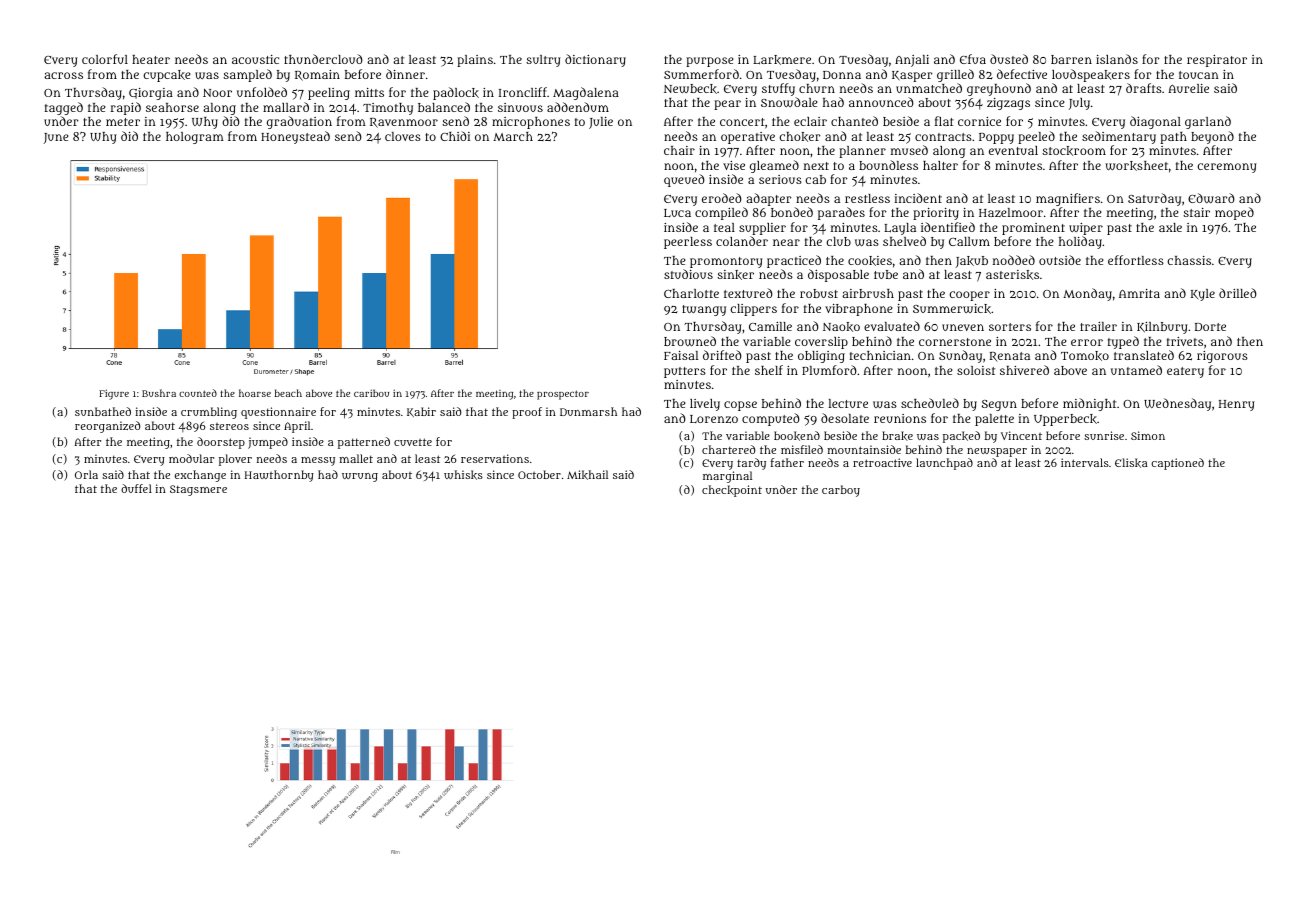  Describe the element at coordinates (714, 419) in the screenshot. I see `Lorenzo` at that location.
